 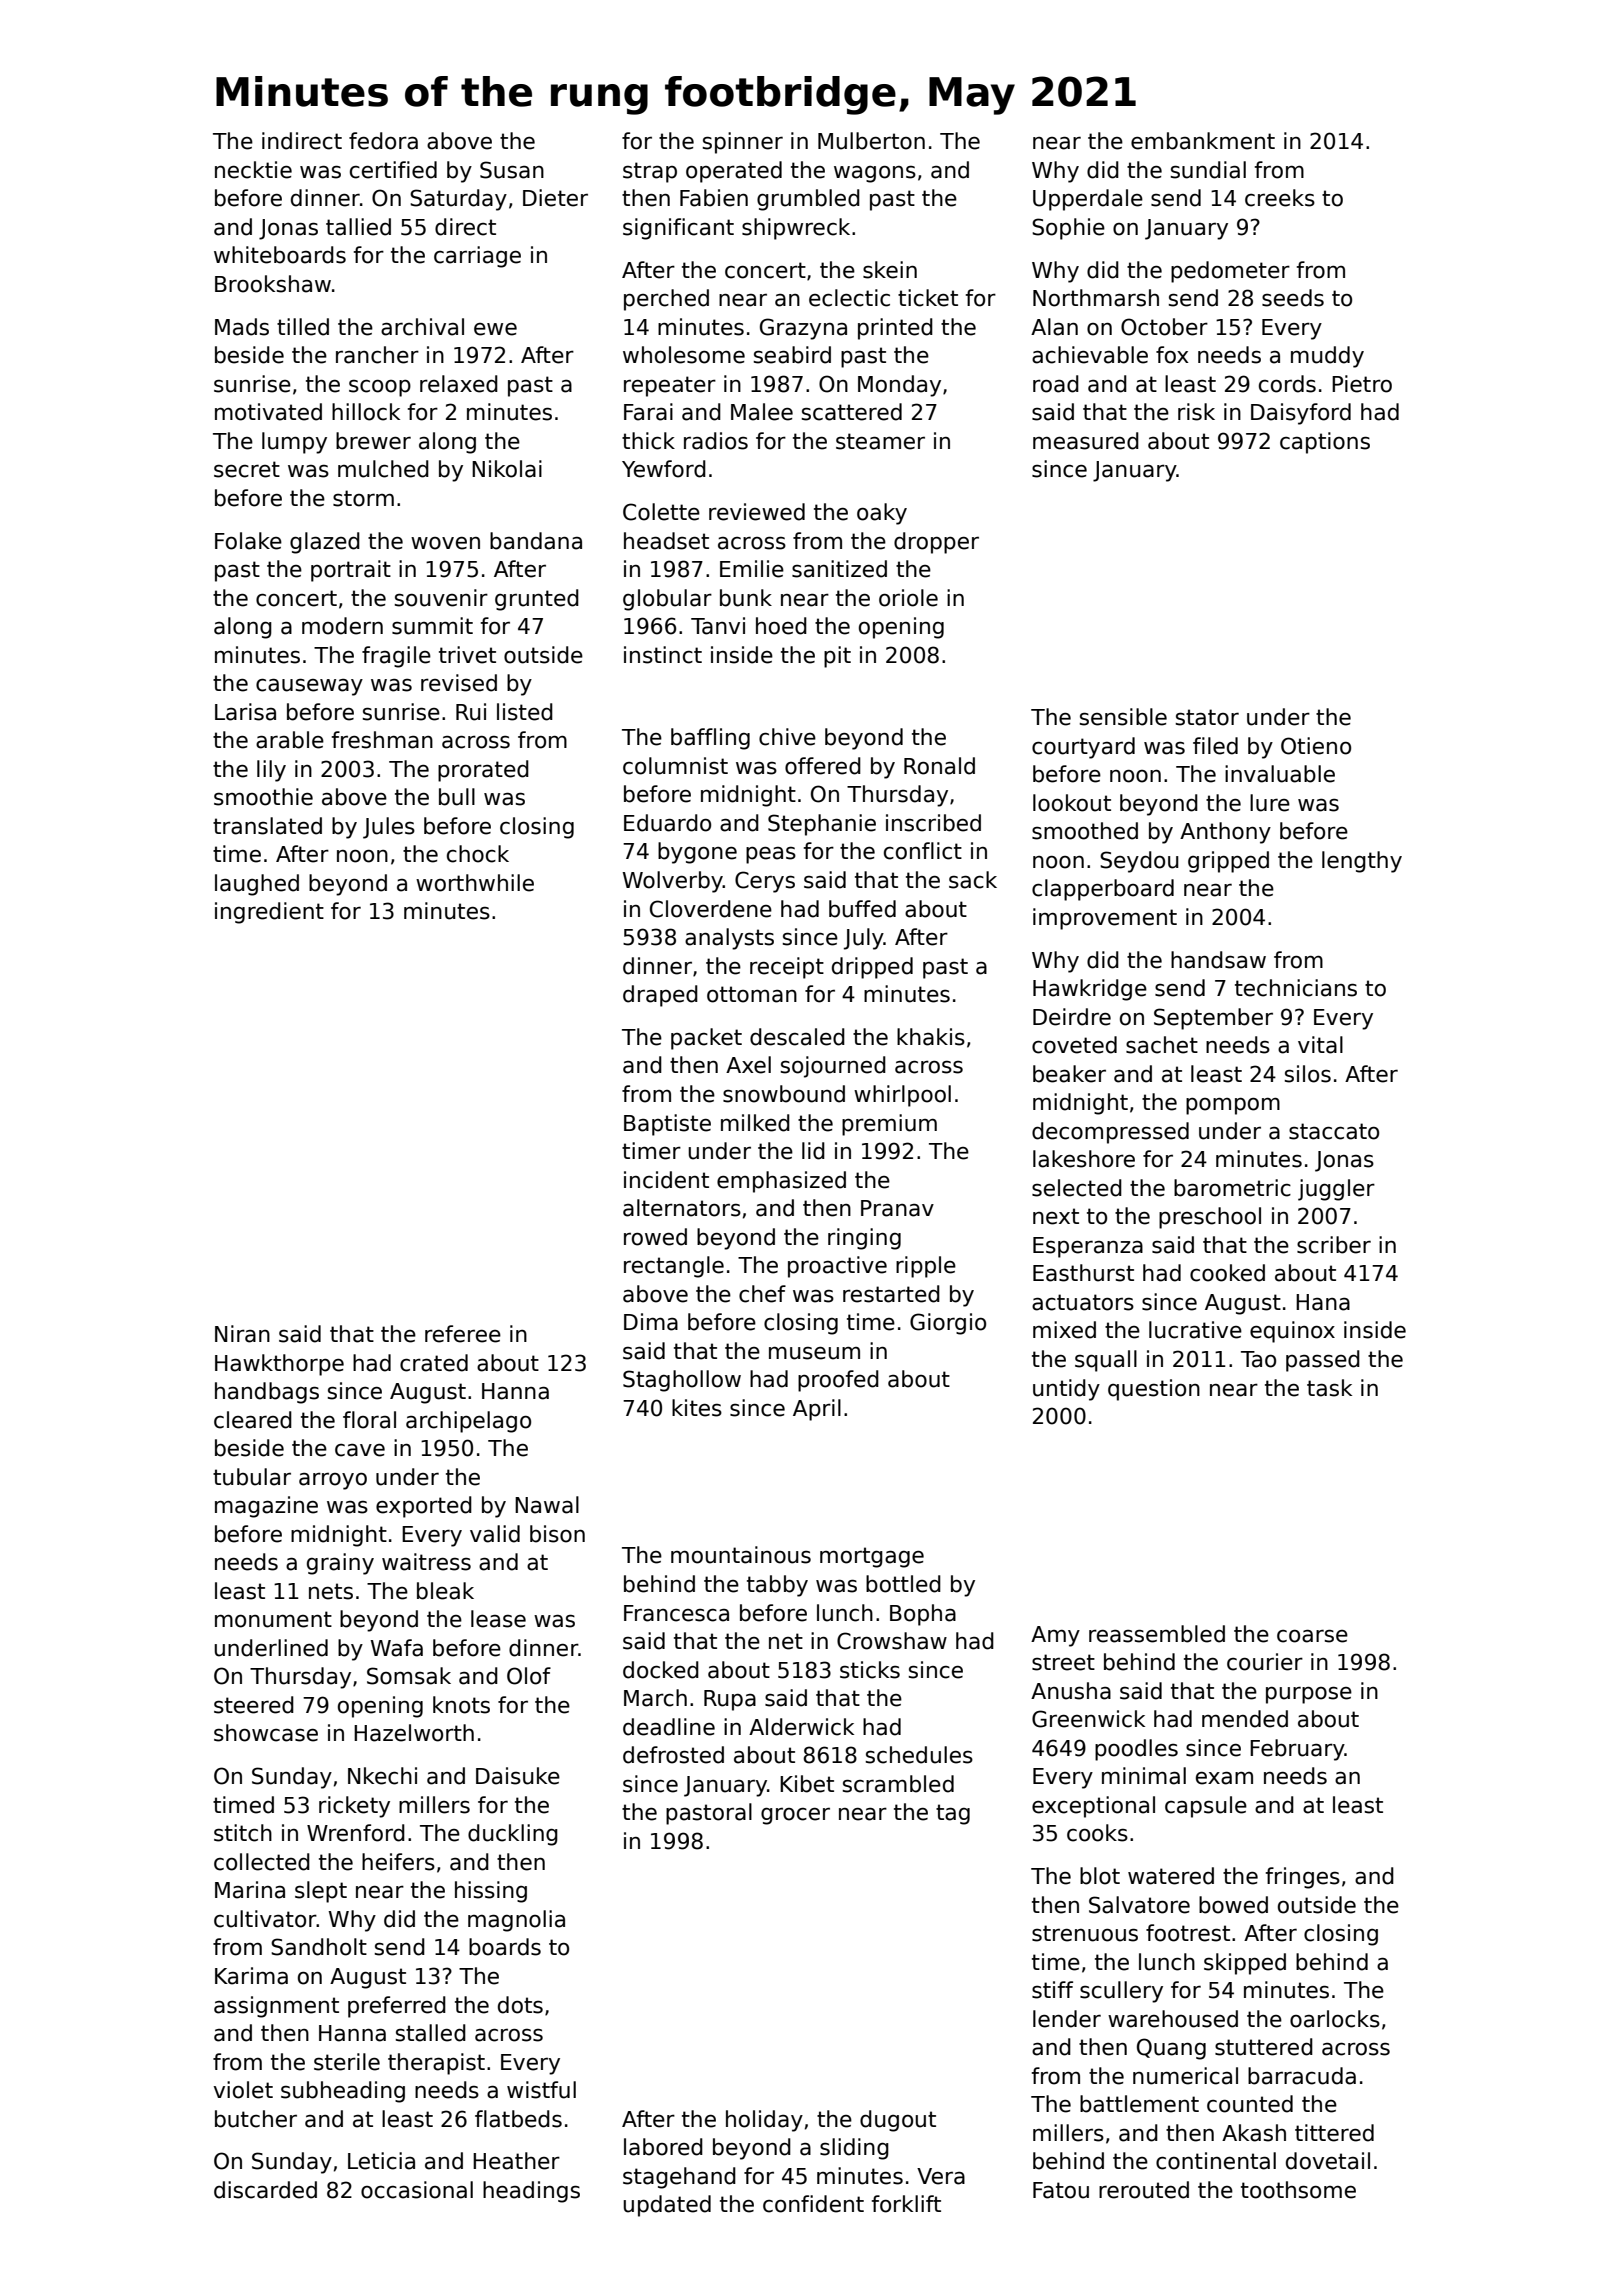 I want to click on capsule, so click(x=1206, y=1807).
